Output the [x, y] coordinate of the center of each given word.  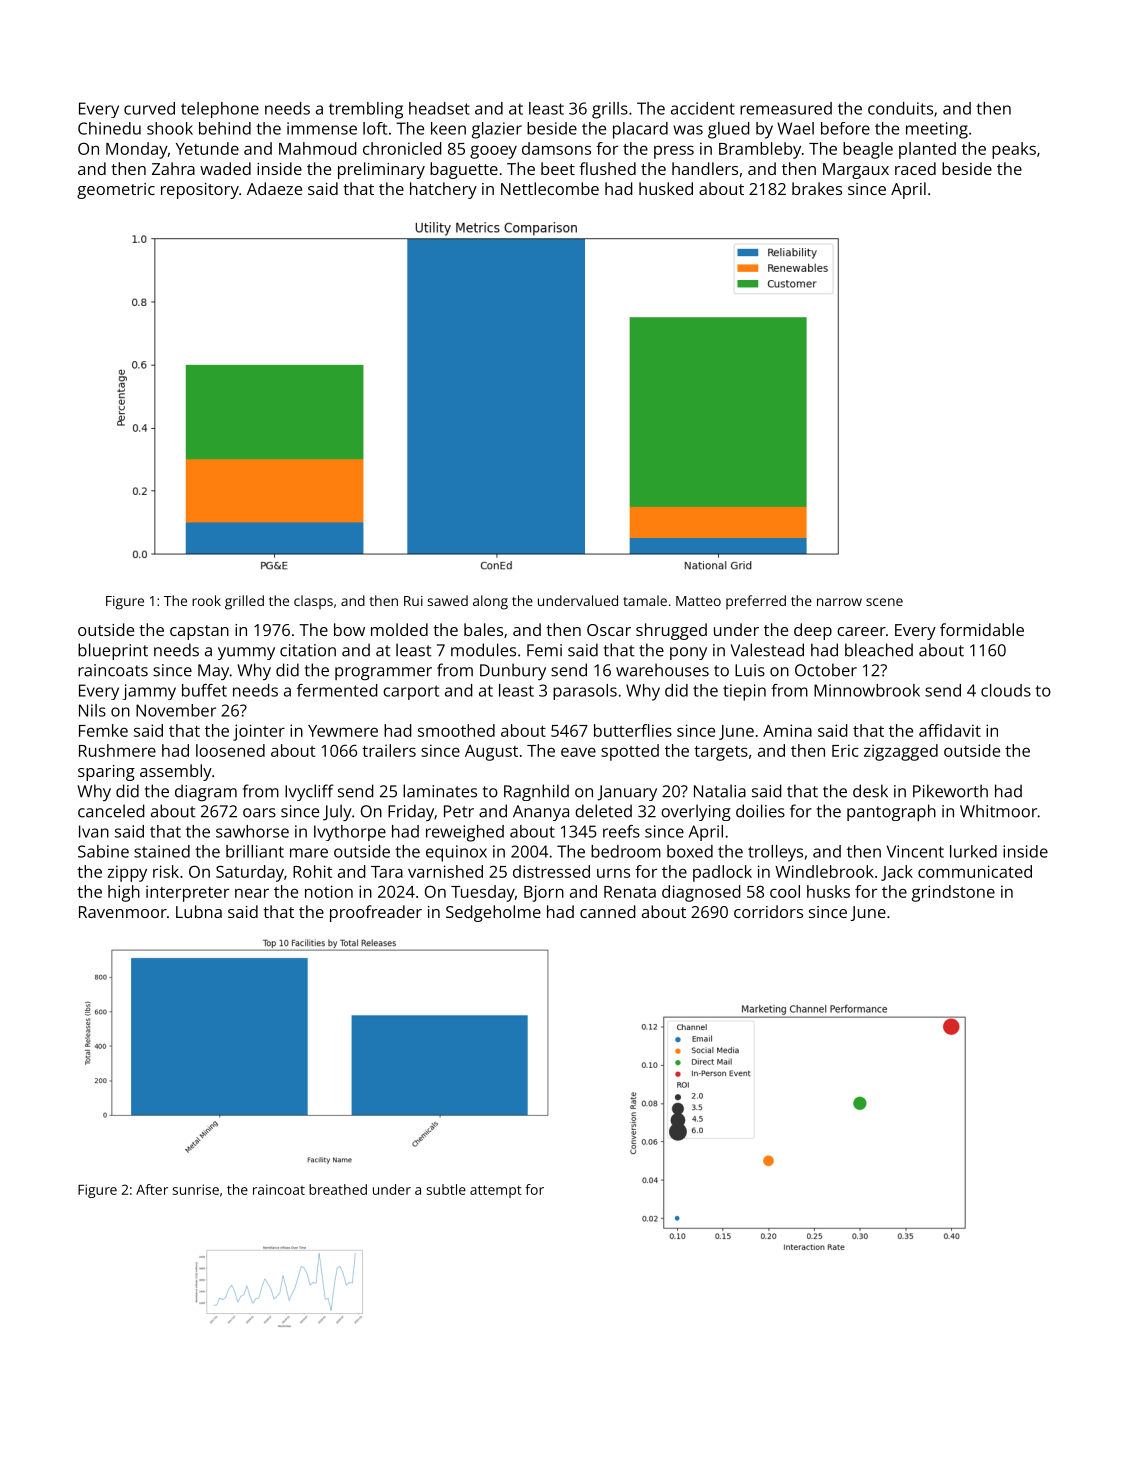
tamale [645, 600]
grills [610, 110]
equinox [456, 853]
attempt [496, 1191]
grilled [244, 602]
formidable [982, 629]
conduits [900, 108]
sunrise [196, 1189]
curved [149, 108]
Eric [845, 750]
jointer [259, 732]
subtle [446, 1189]
